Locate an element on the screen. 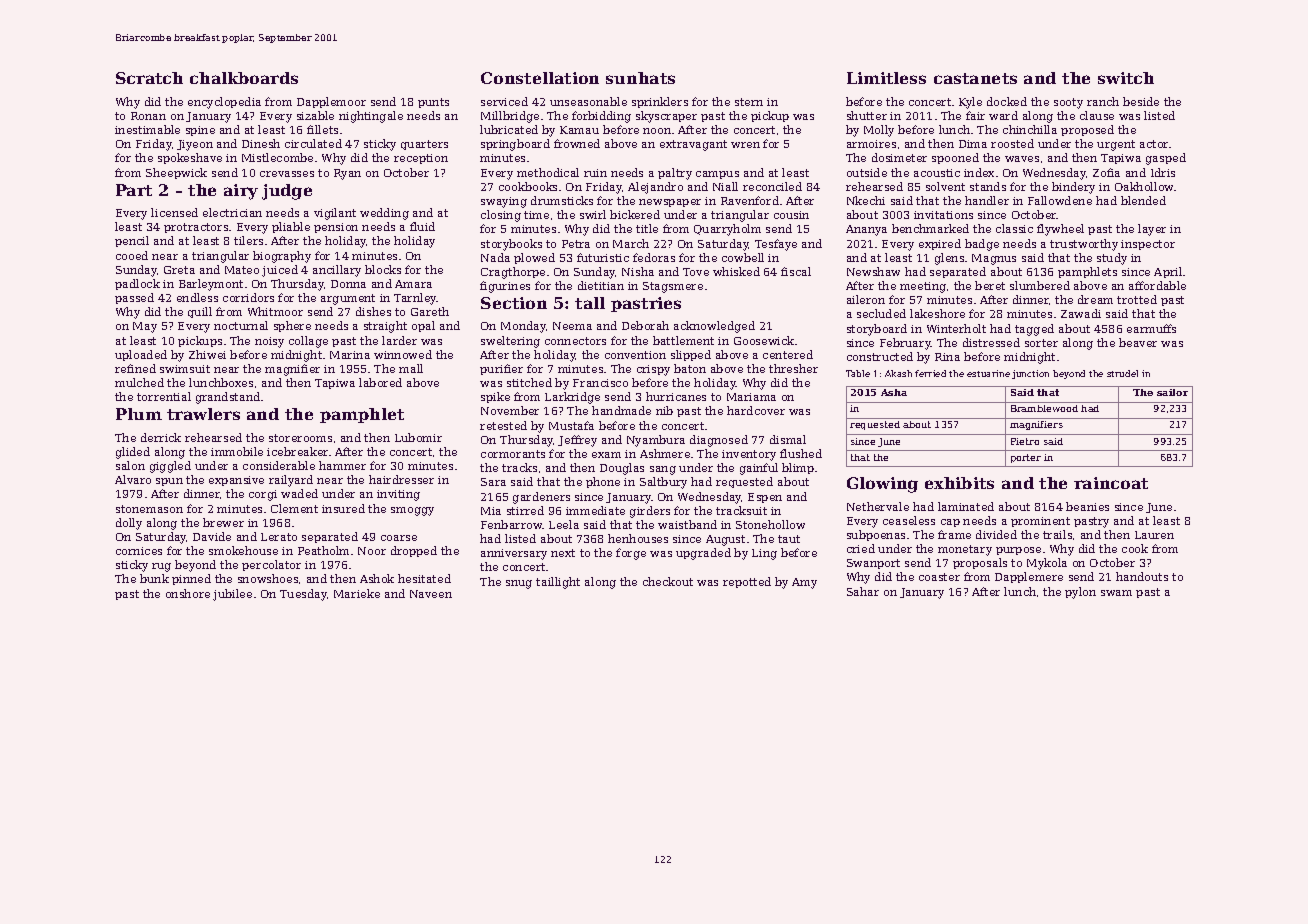 The image size is (1308, 924). onshore is located at coordinates (188, 593).
